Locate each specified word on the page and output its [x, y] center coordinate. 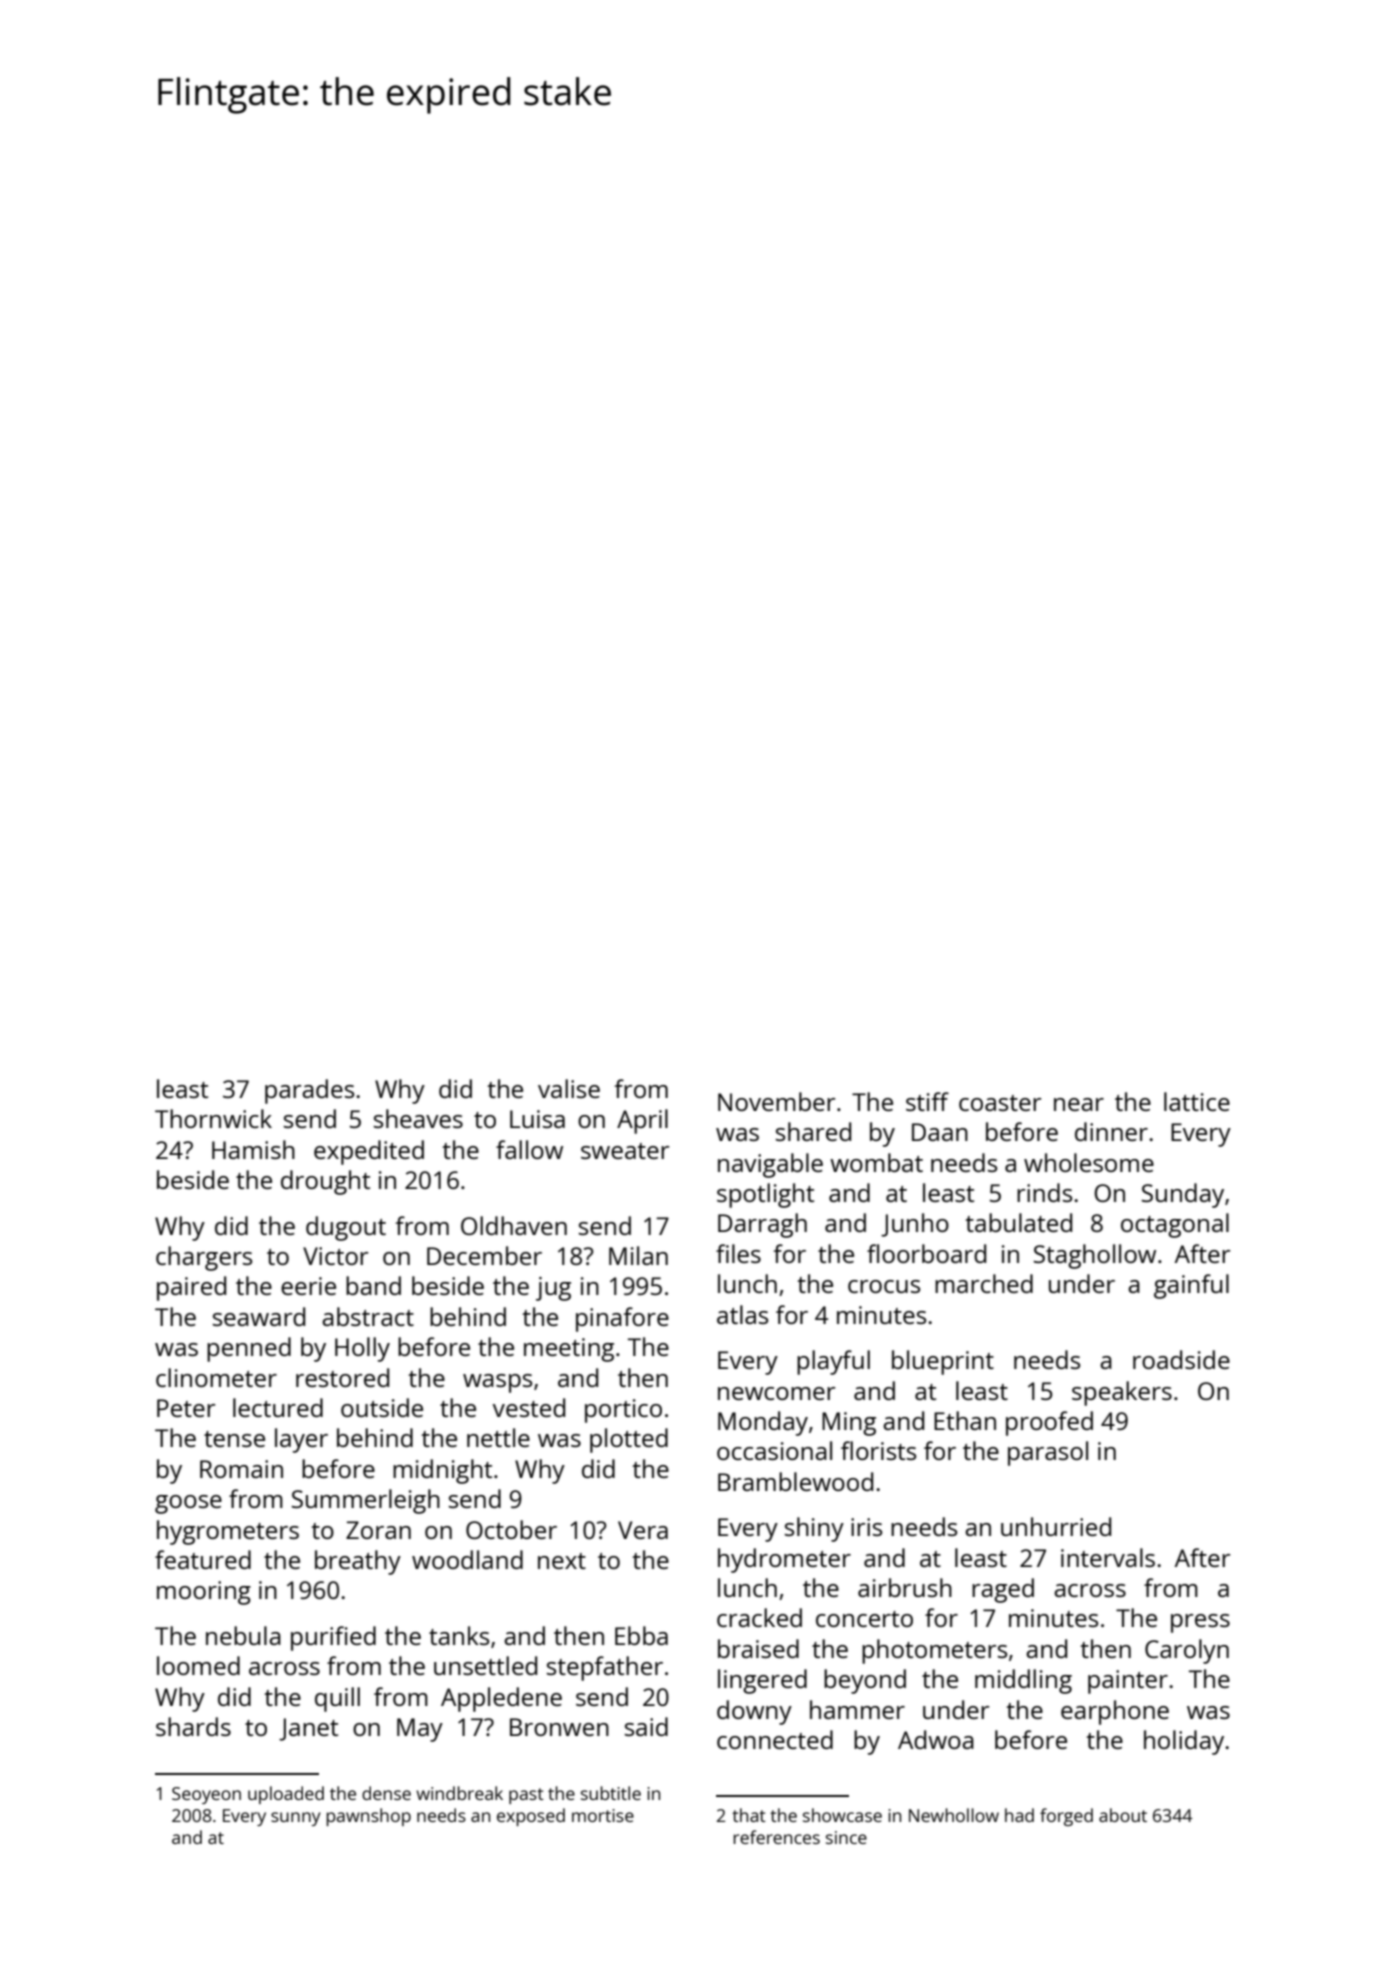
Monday [763, 1423]
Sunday [1183, 1195]
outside [382, 1407]
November [777, 1101]
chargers [204, 1258]
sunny [296, 1819]
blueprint [943, 1362]
